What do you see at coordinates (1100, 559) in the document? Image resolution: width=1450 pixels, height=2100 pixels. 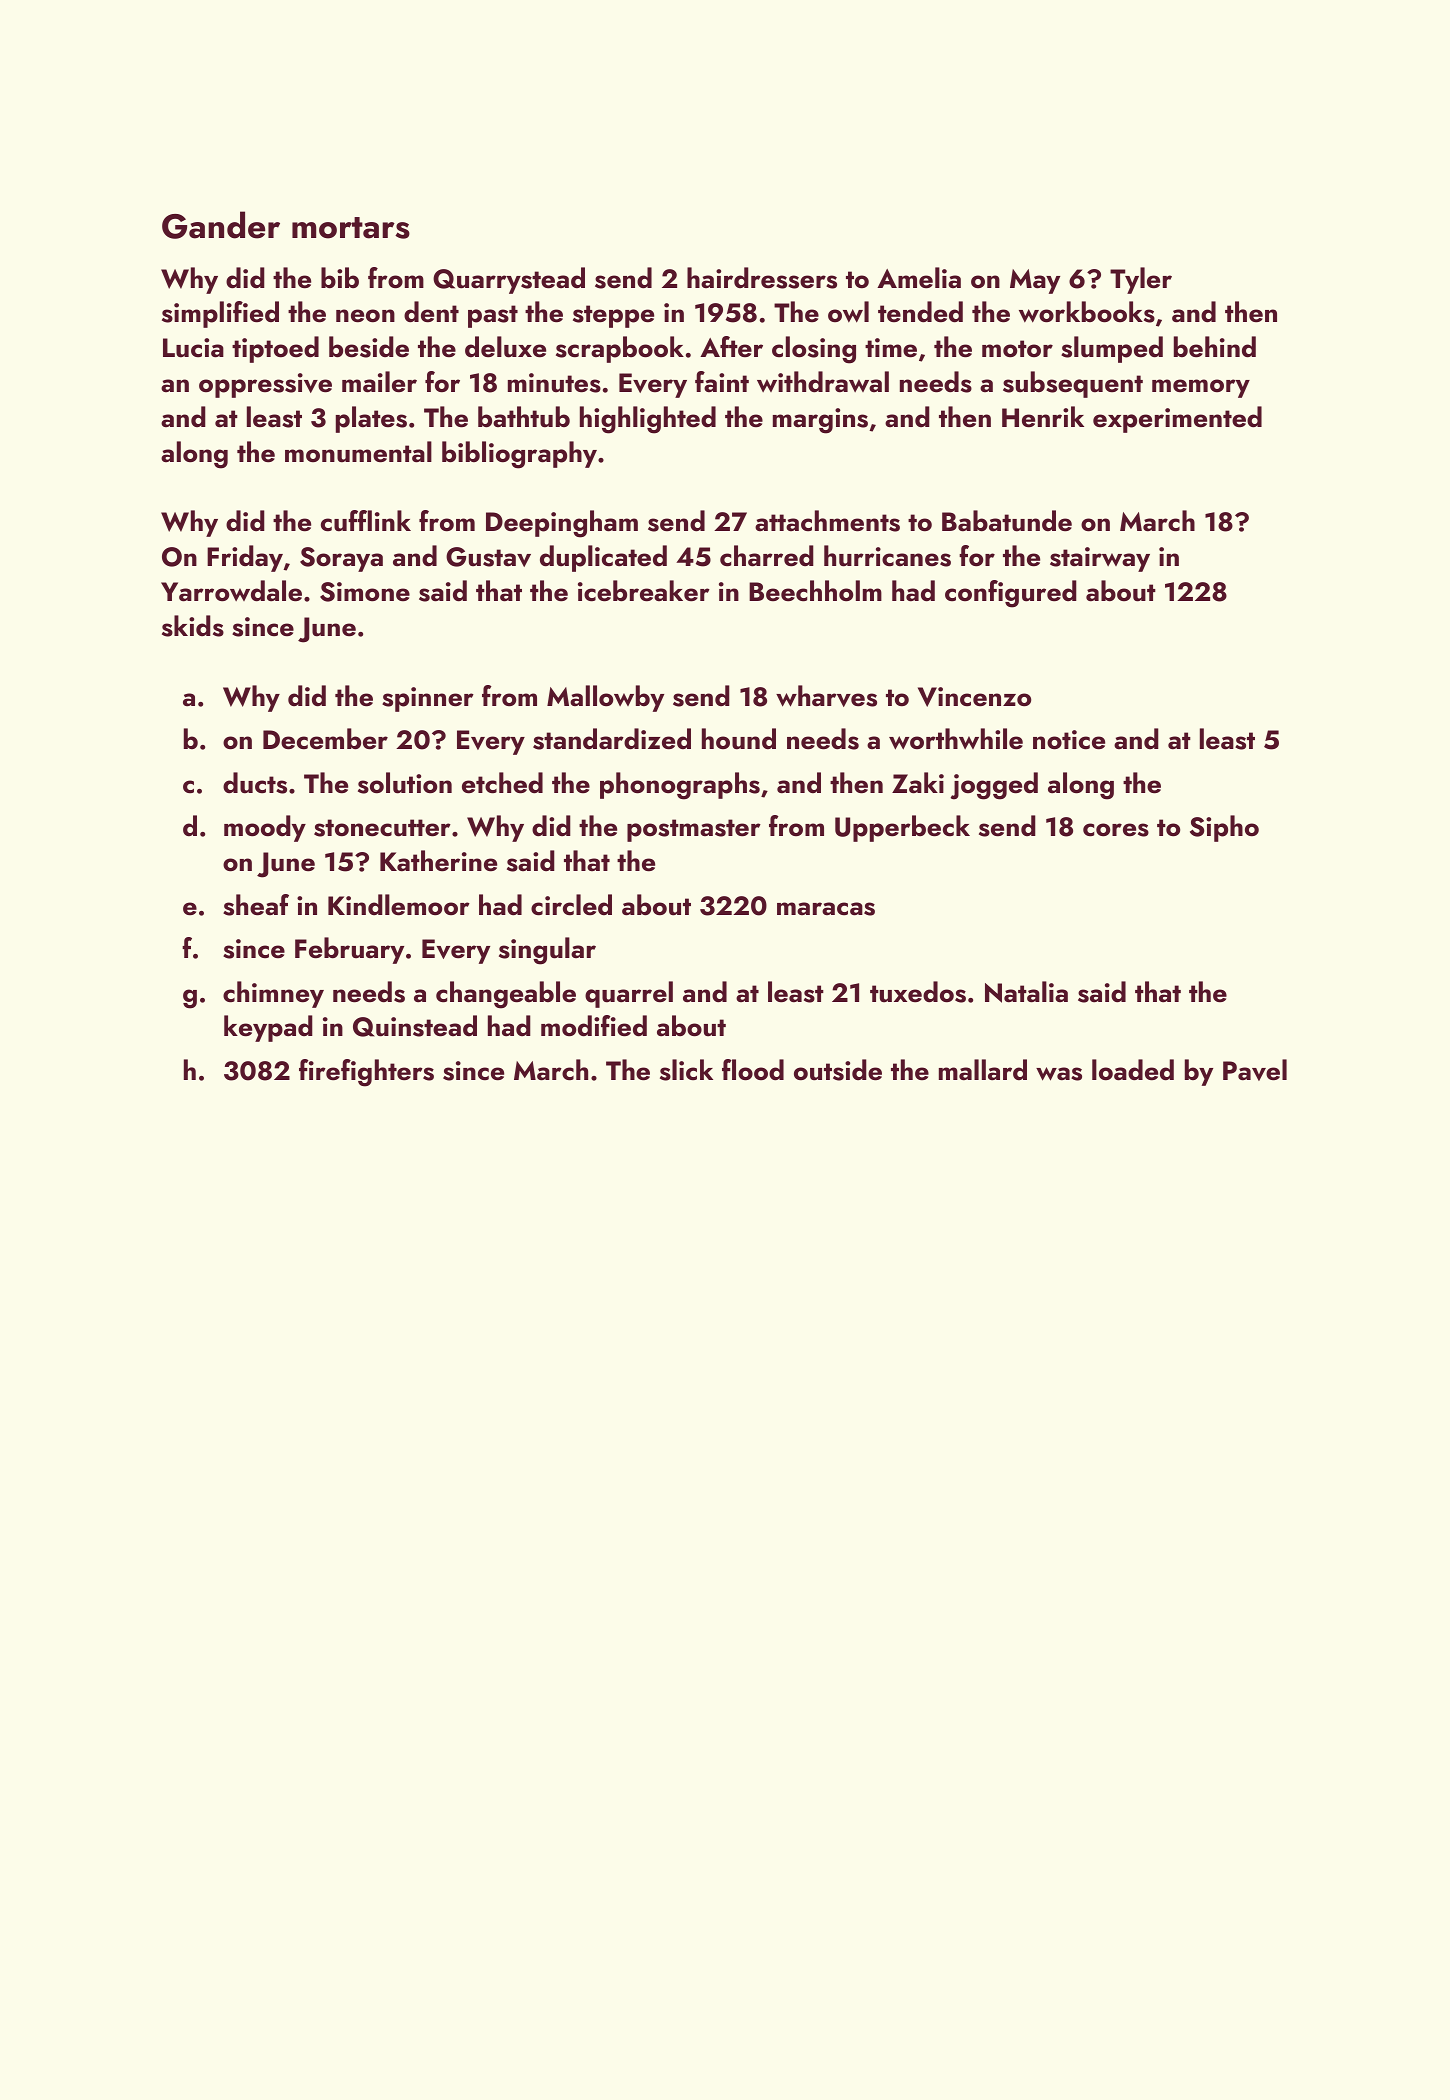 I see `stairway` at bounding box center [1100, 559].
